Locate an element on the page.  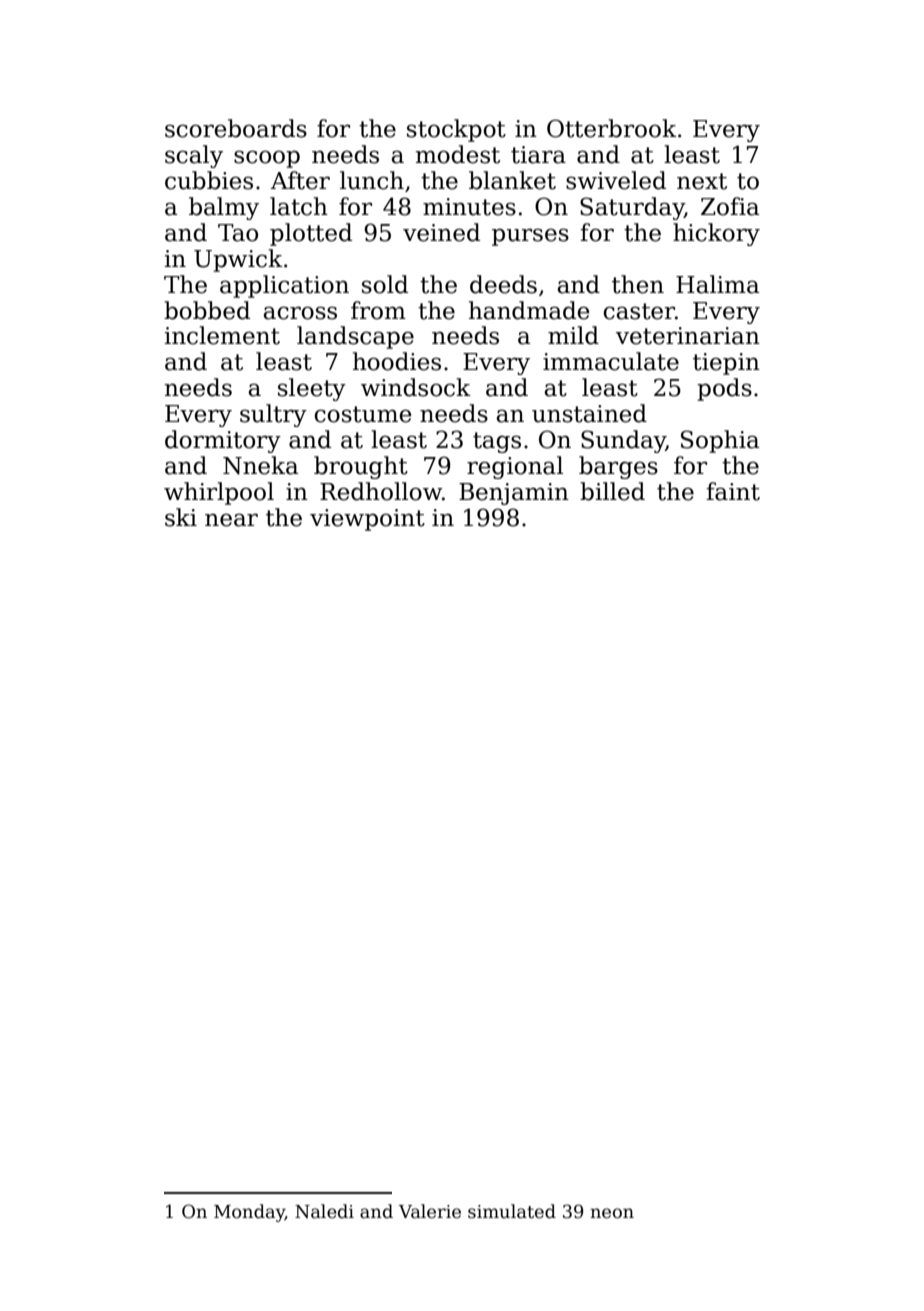
scoop is located at coordinates (267, 159).
